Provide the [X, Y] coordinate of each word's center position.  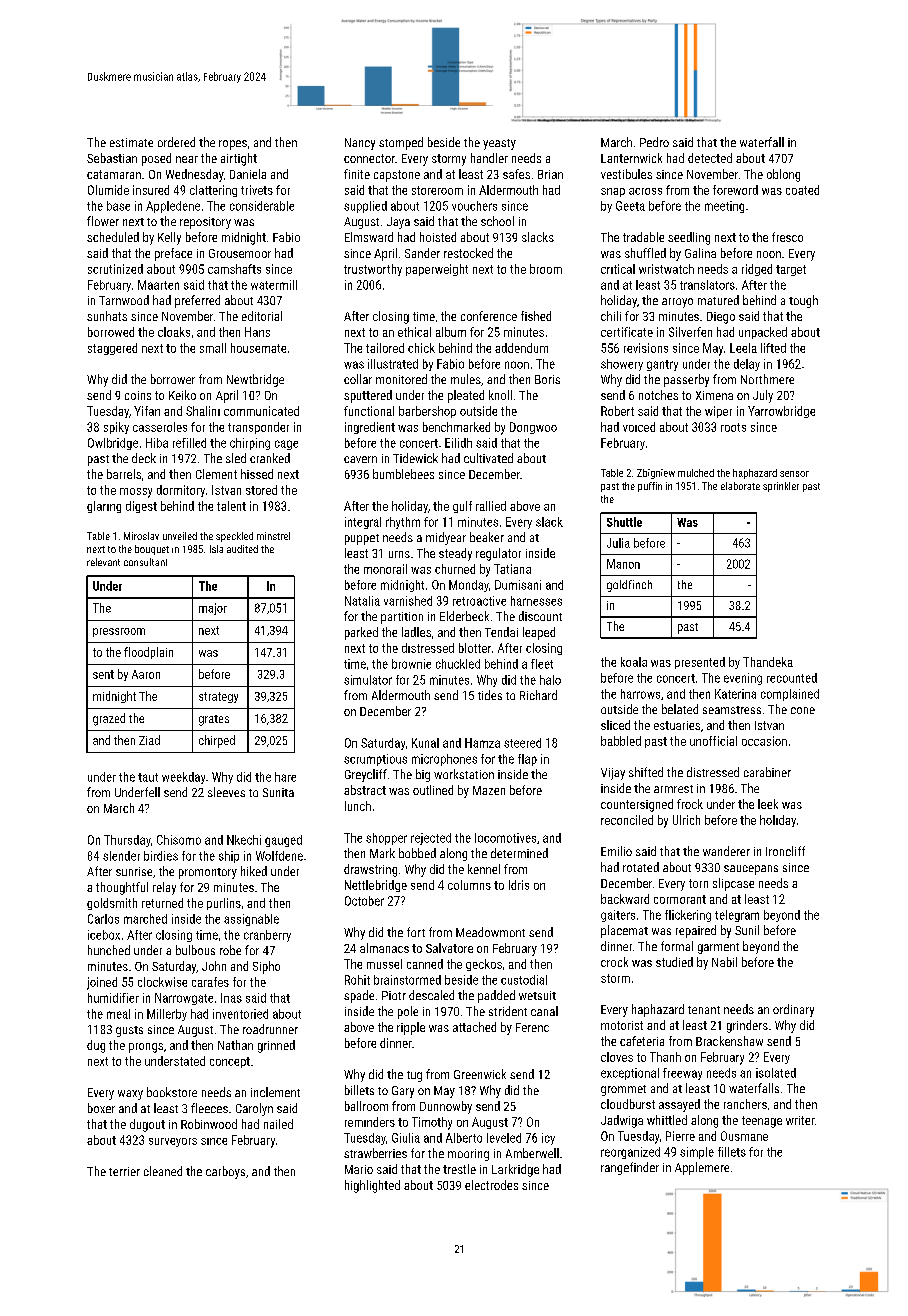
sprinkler [781, 487]
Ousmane [744, 1136]
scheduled [113, 237]
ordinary [793, 1010]
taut [148, 777]
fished [536, 316]
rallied [491, 506]
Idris [519, 885]
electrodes [491, 1185]
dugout [147, 1125]
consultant [145, 562]
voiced [639, 427]
